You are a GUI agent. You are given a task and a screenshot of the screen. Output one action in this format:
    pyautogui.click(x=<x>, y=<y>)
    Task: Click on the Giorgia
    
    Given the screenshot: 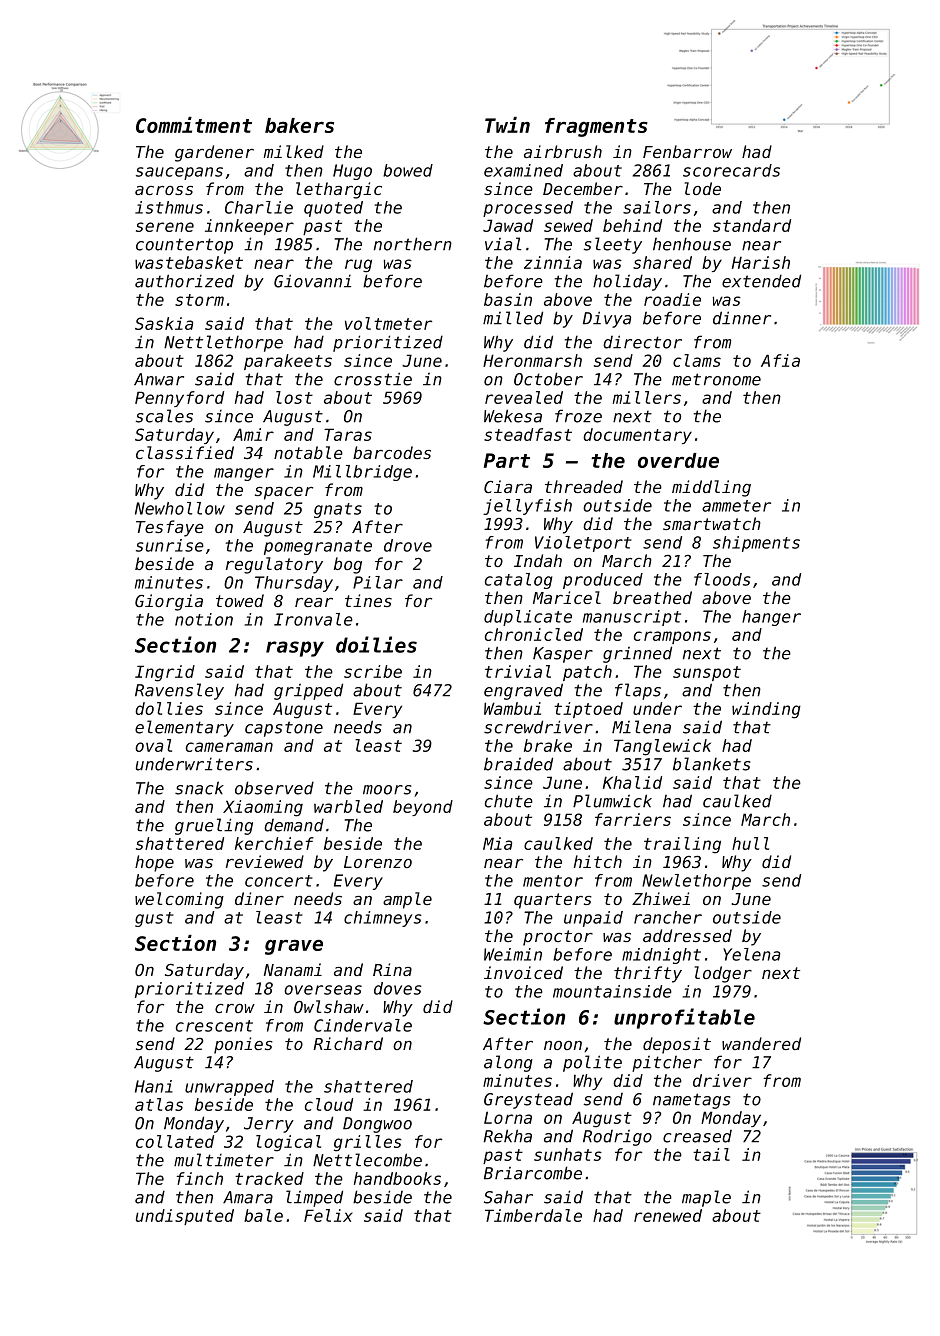 What is the action you would take?
    pyautogui.click(x=169, y=602)
